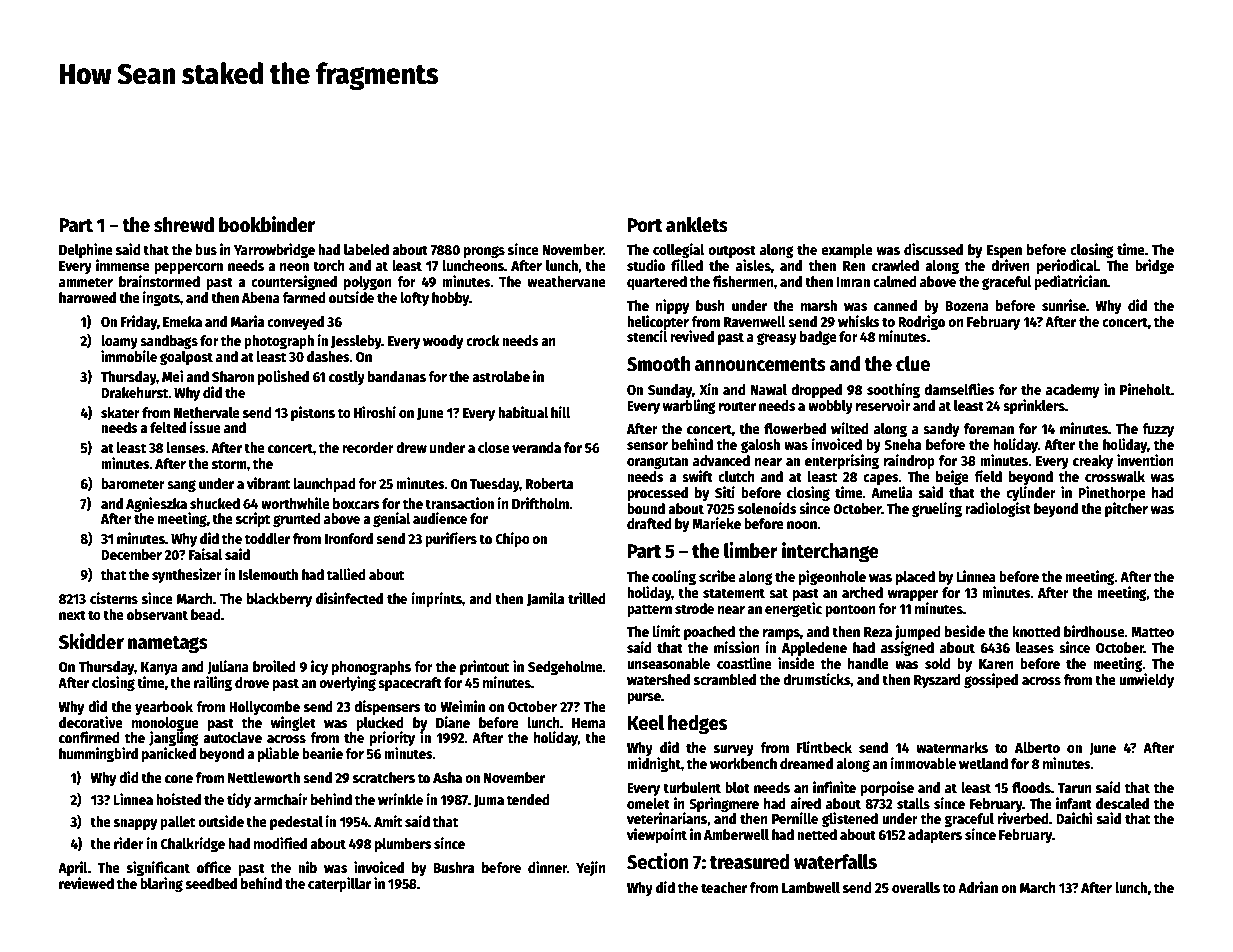 The width and height of the document is (1233, 952). What do you see at coordinates (368, 447) in the document?
I see `recorder` at bounding box center [368, 447].
